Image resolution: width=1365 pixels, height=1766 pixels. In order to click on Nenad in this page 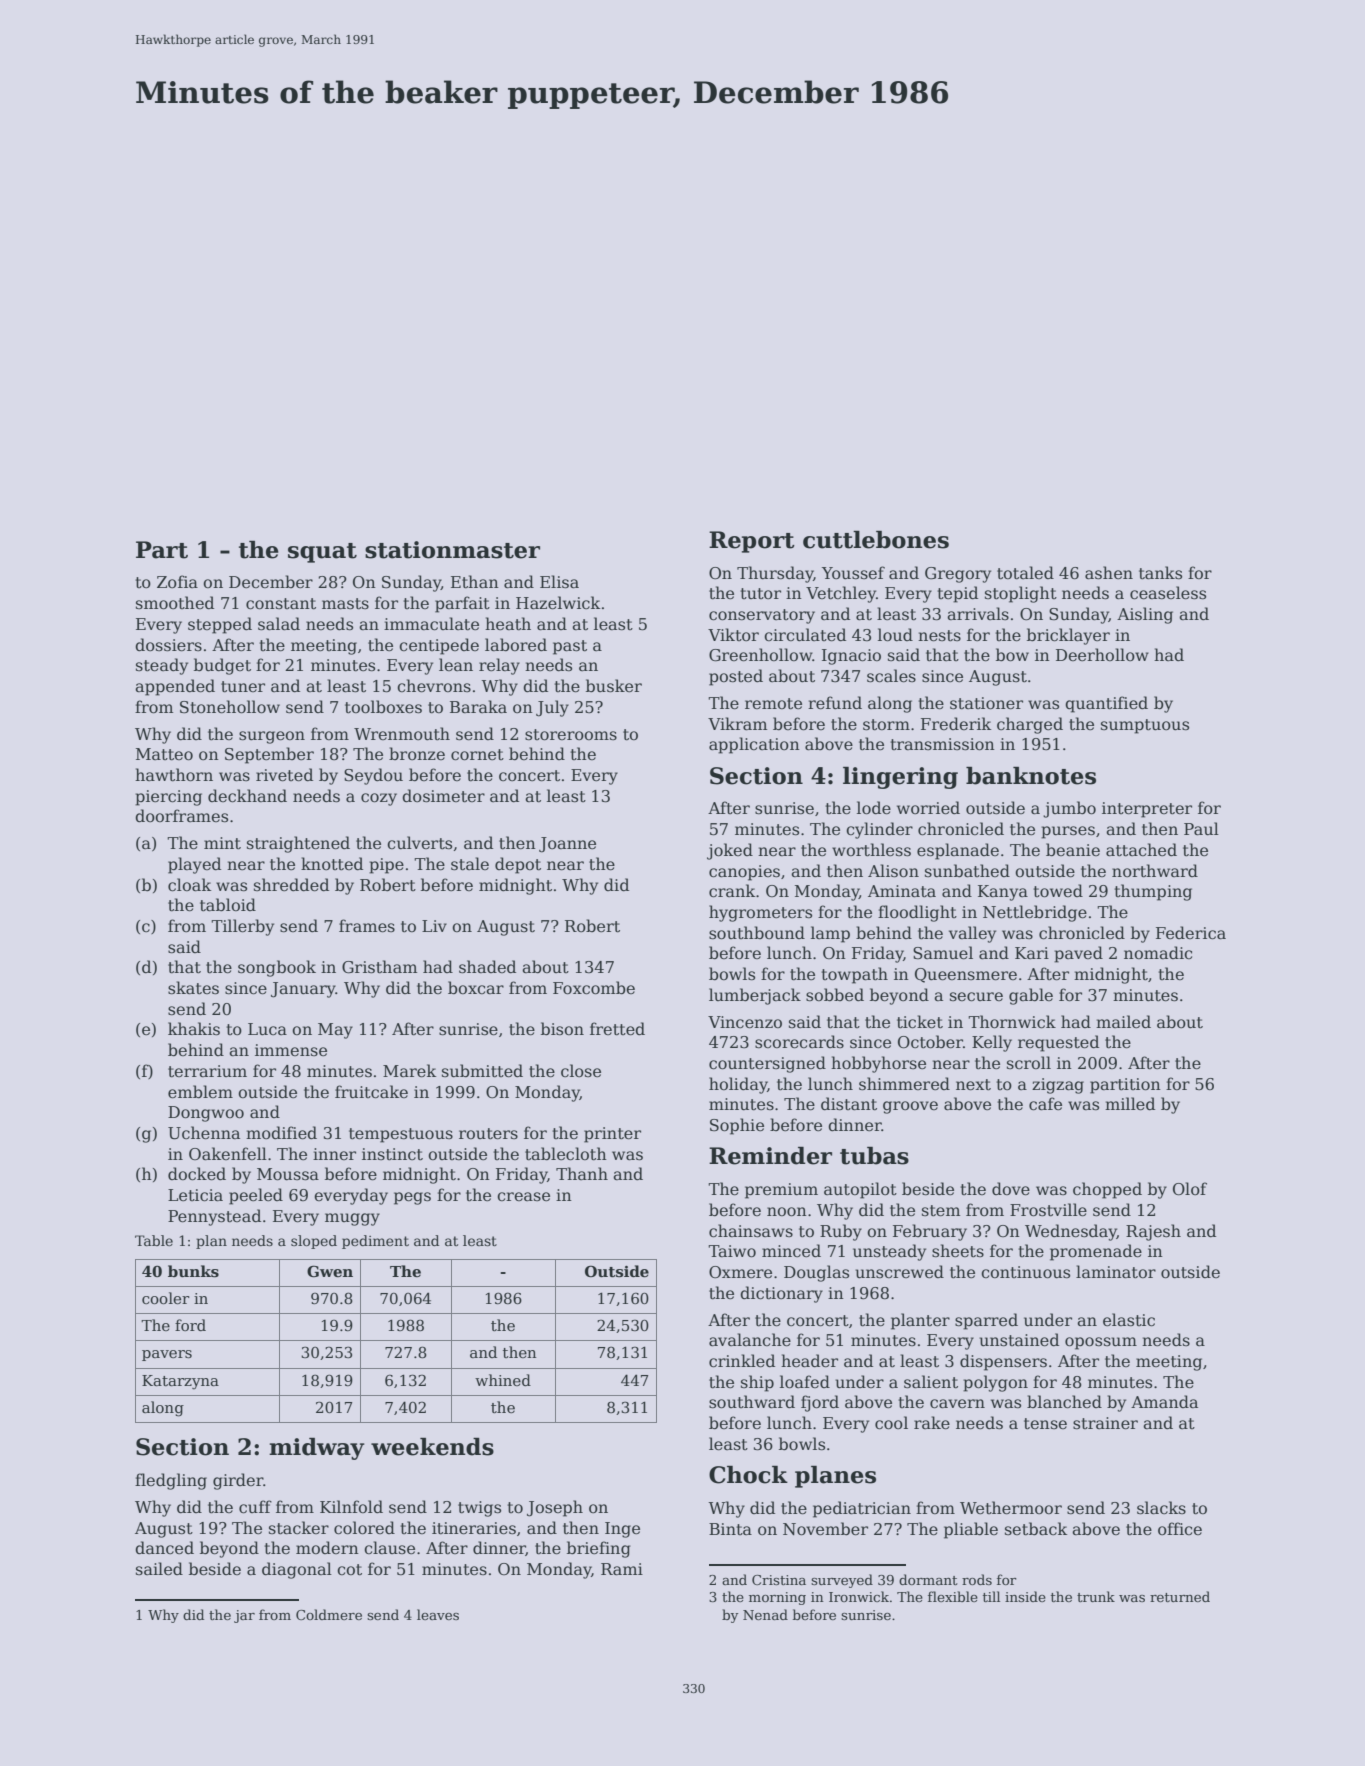, I will do `click(765, 1614)`.
